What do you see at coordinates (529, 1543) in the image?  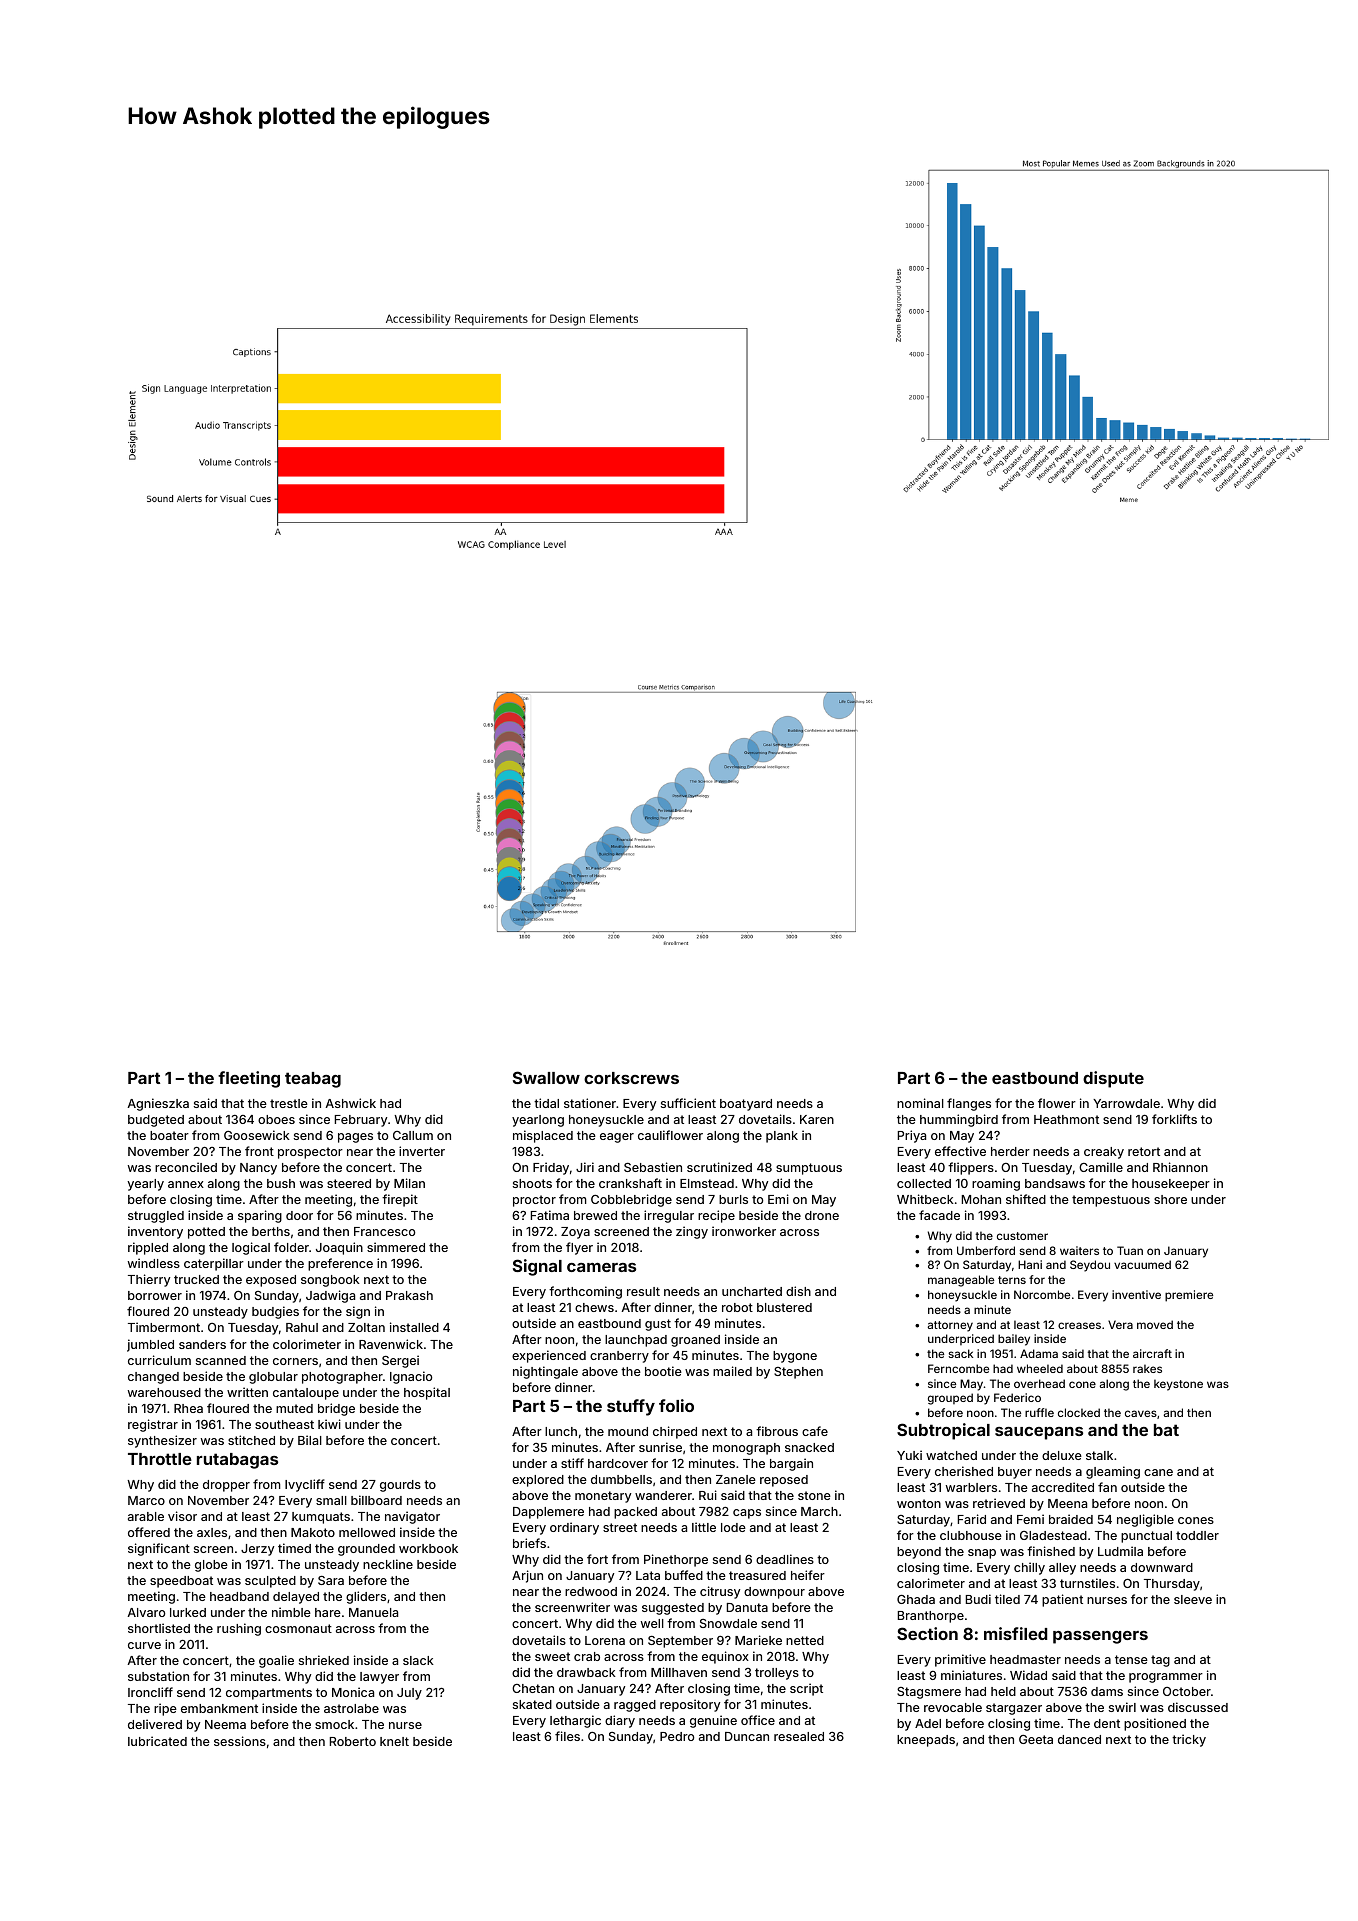 I see `briefs` at bounding box center [529, 1543].
